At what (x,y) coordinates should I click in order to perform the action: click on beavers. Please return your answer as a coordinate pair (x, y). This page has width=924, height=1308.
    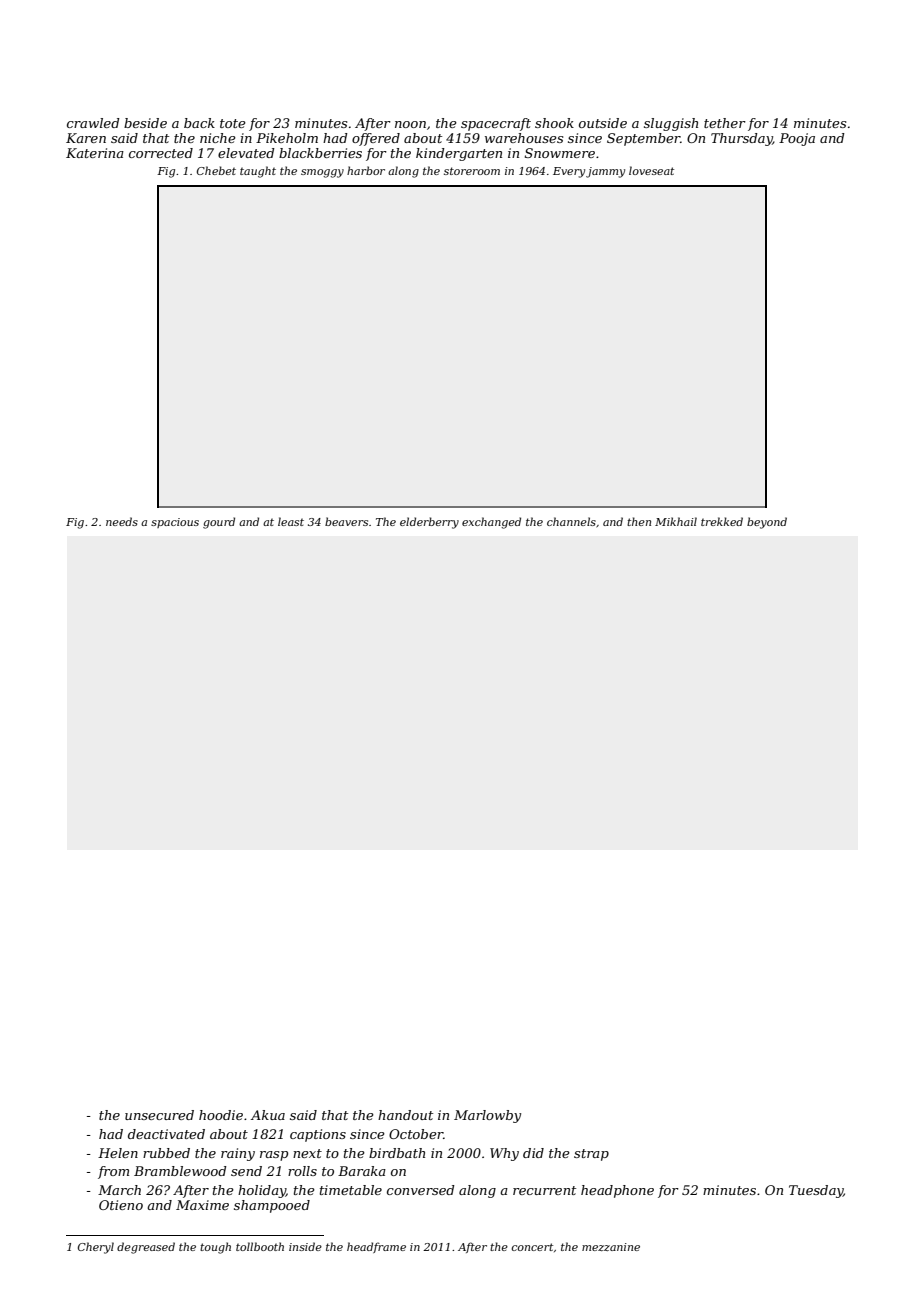
    Looking at the image, I should click on (346, 521).
